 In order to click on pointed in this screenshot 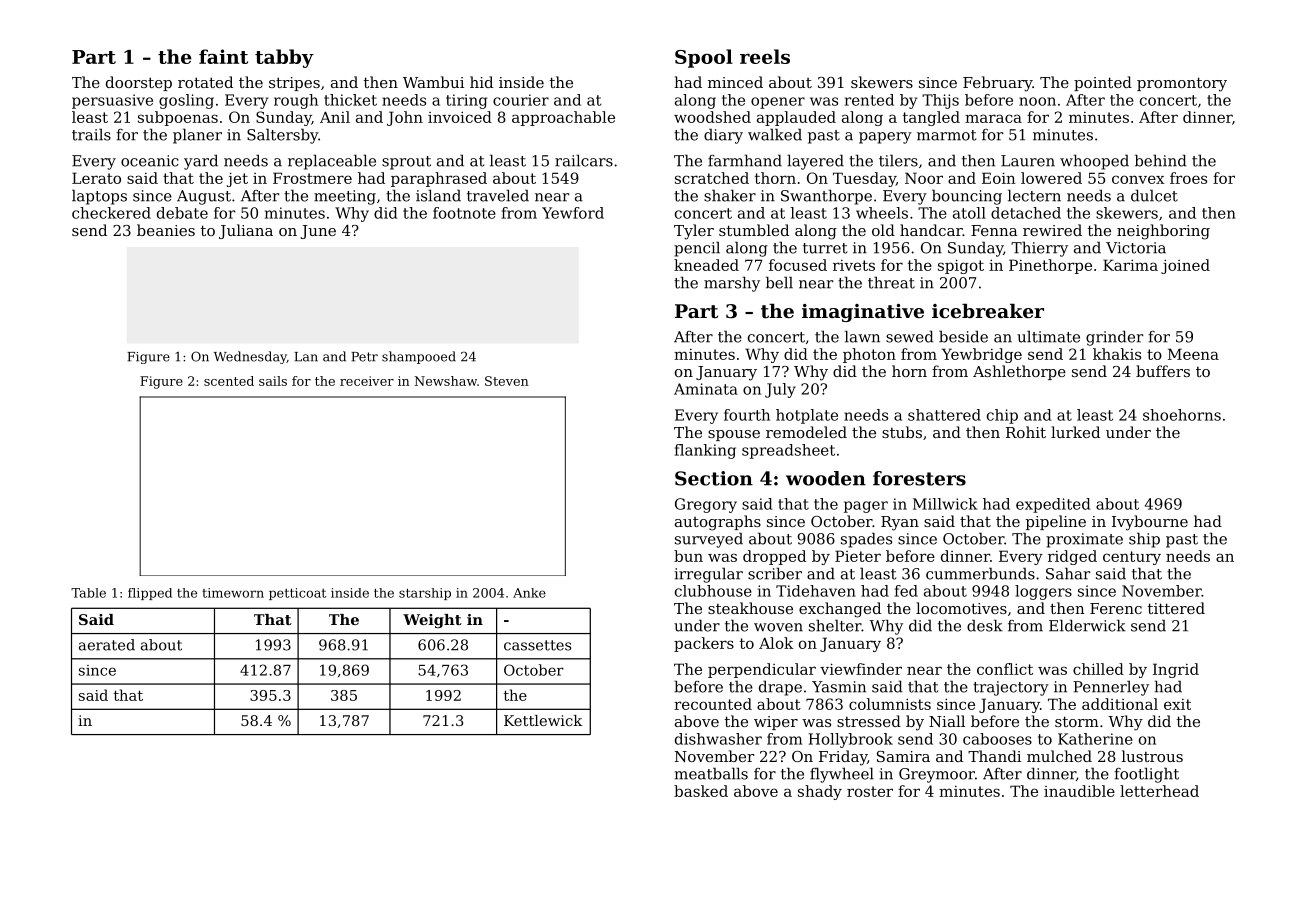, I will do `click(1103, 83)`.
